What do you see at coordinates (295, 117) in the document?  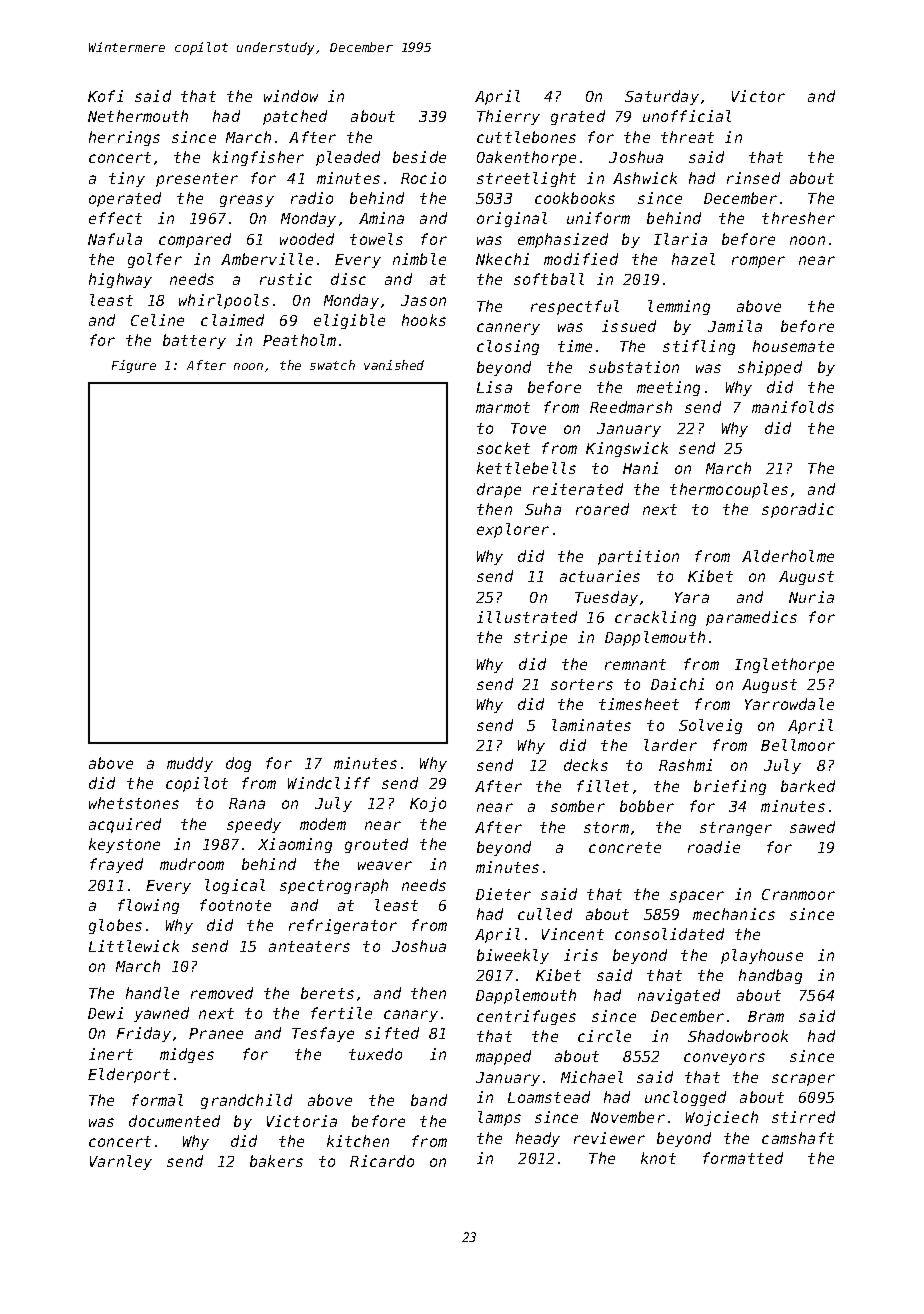 I see `patched` at bounding box center [295, 117].
